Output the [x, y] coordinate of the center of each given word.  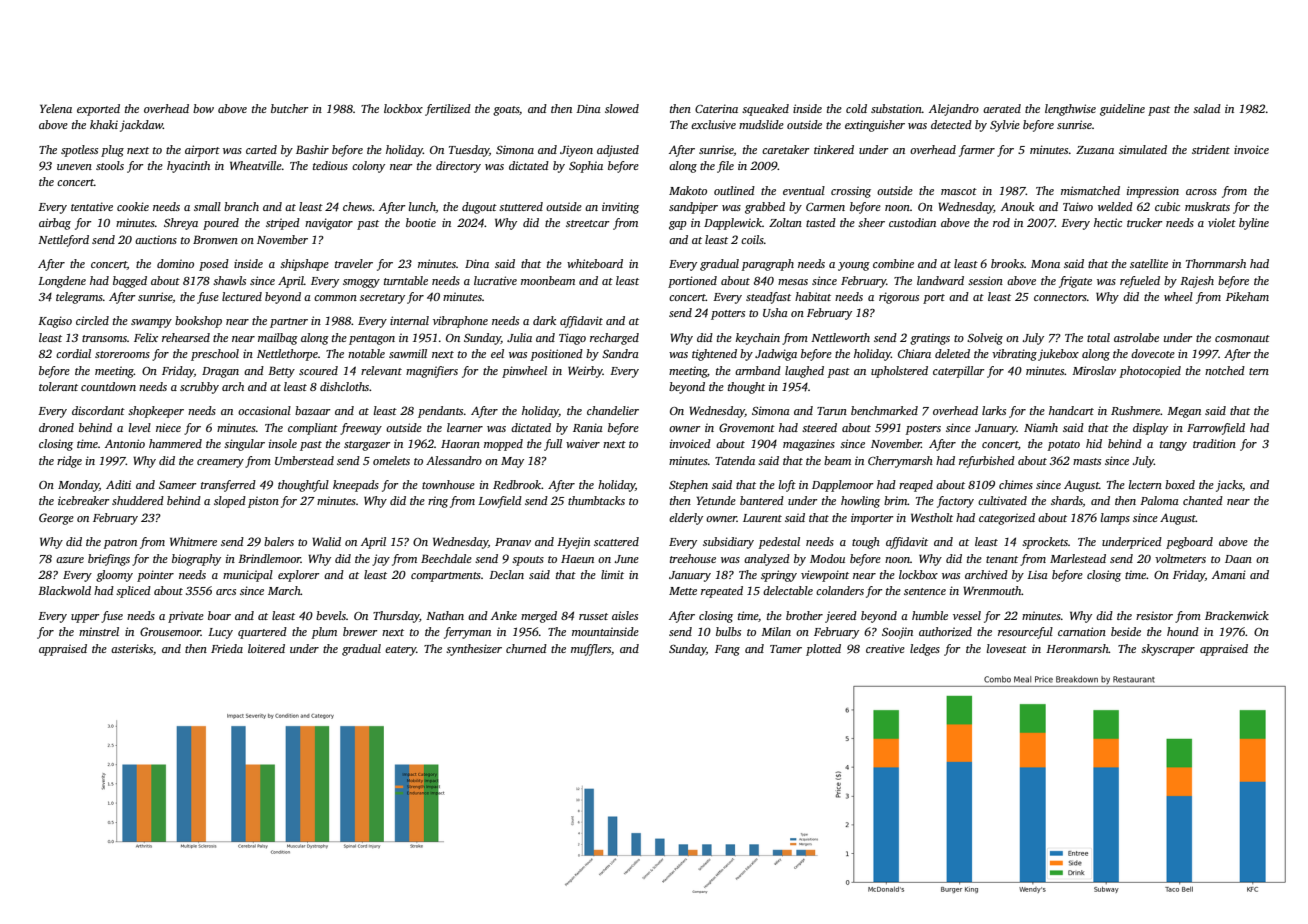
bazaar [312, 410]
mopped [503, 445]
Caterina [716, 108]
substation [896, 108]
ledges [925, 650]
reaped [916, 486]
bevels [331, 615]
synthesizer [474, 650]
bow [203, 108]
